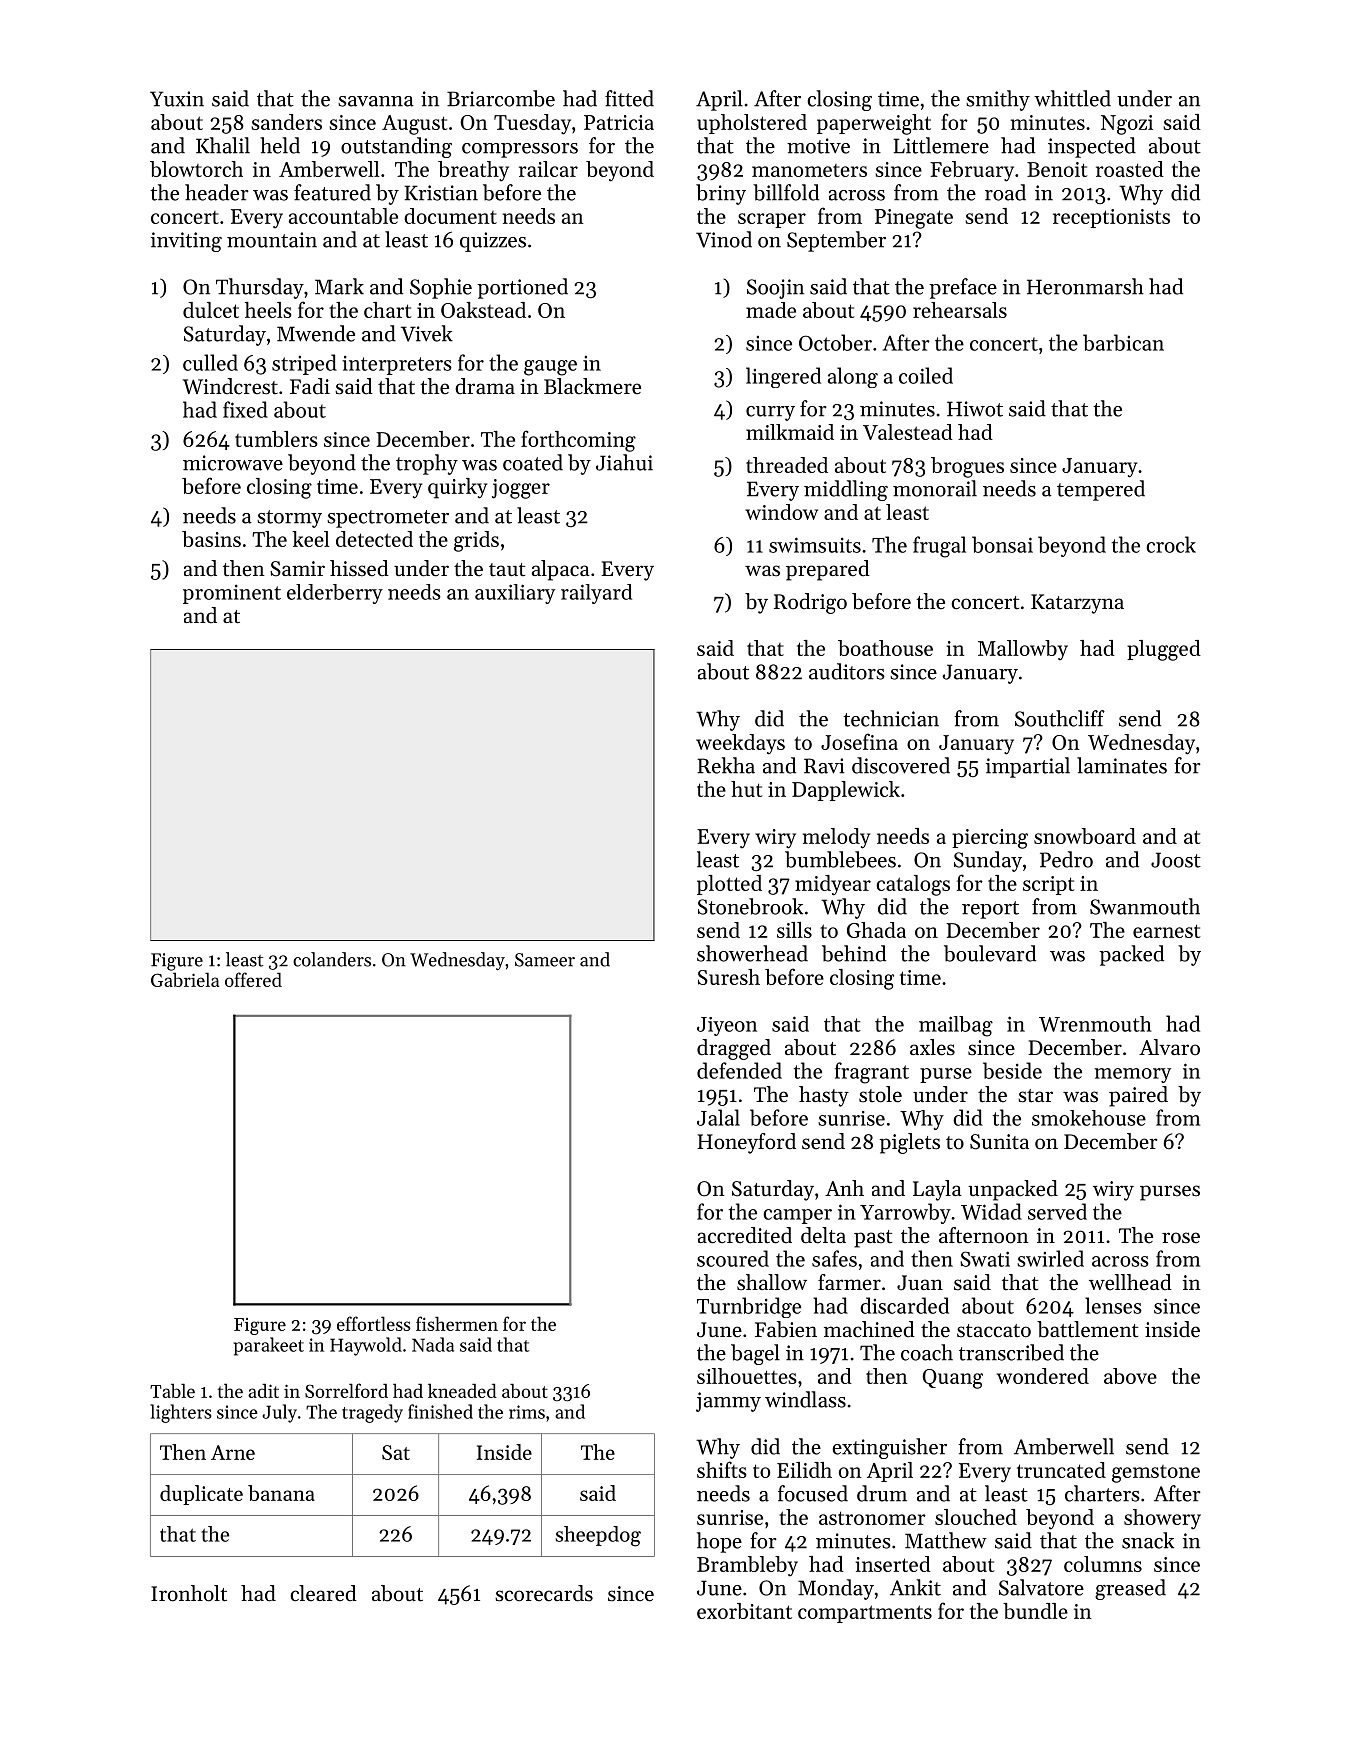  What do you see at coordinates (629, 98) in the screenshot?
I see `fitted` at bounding box center [629, 98].
